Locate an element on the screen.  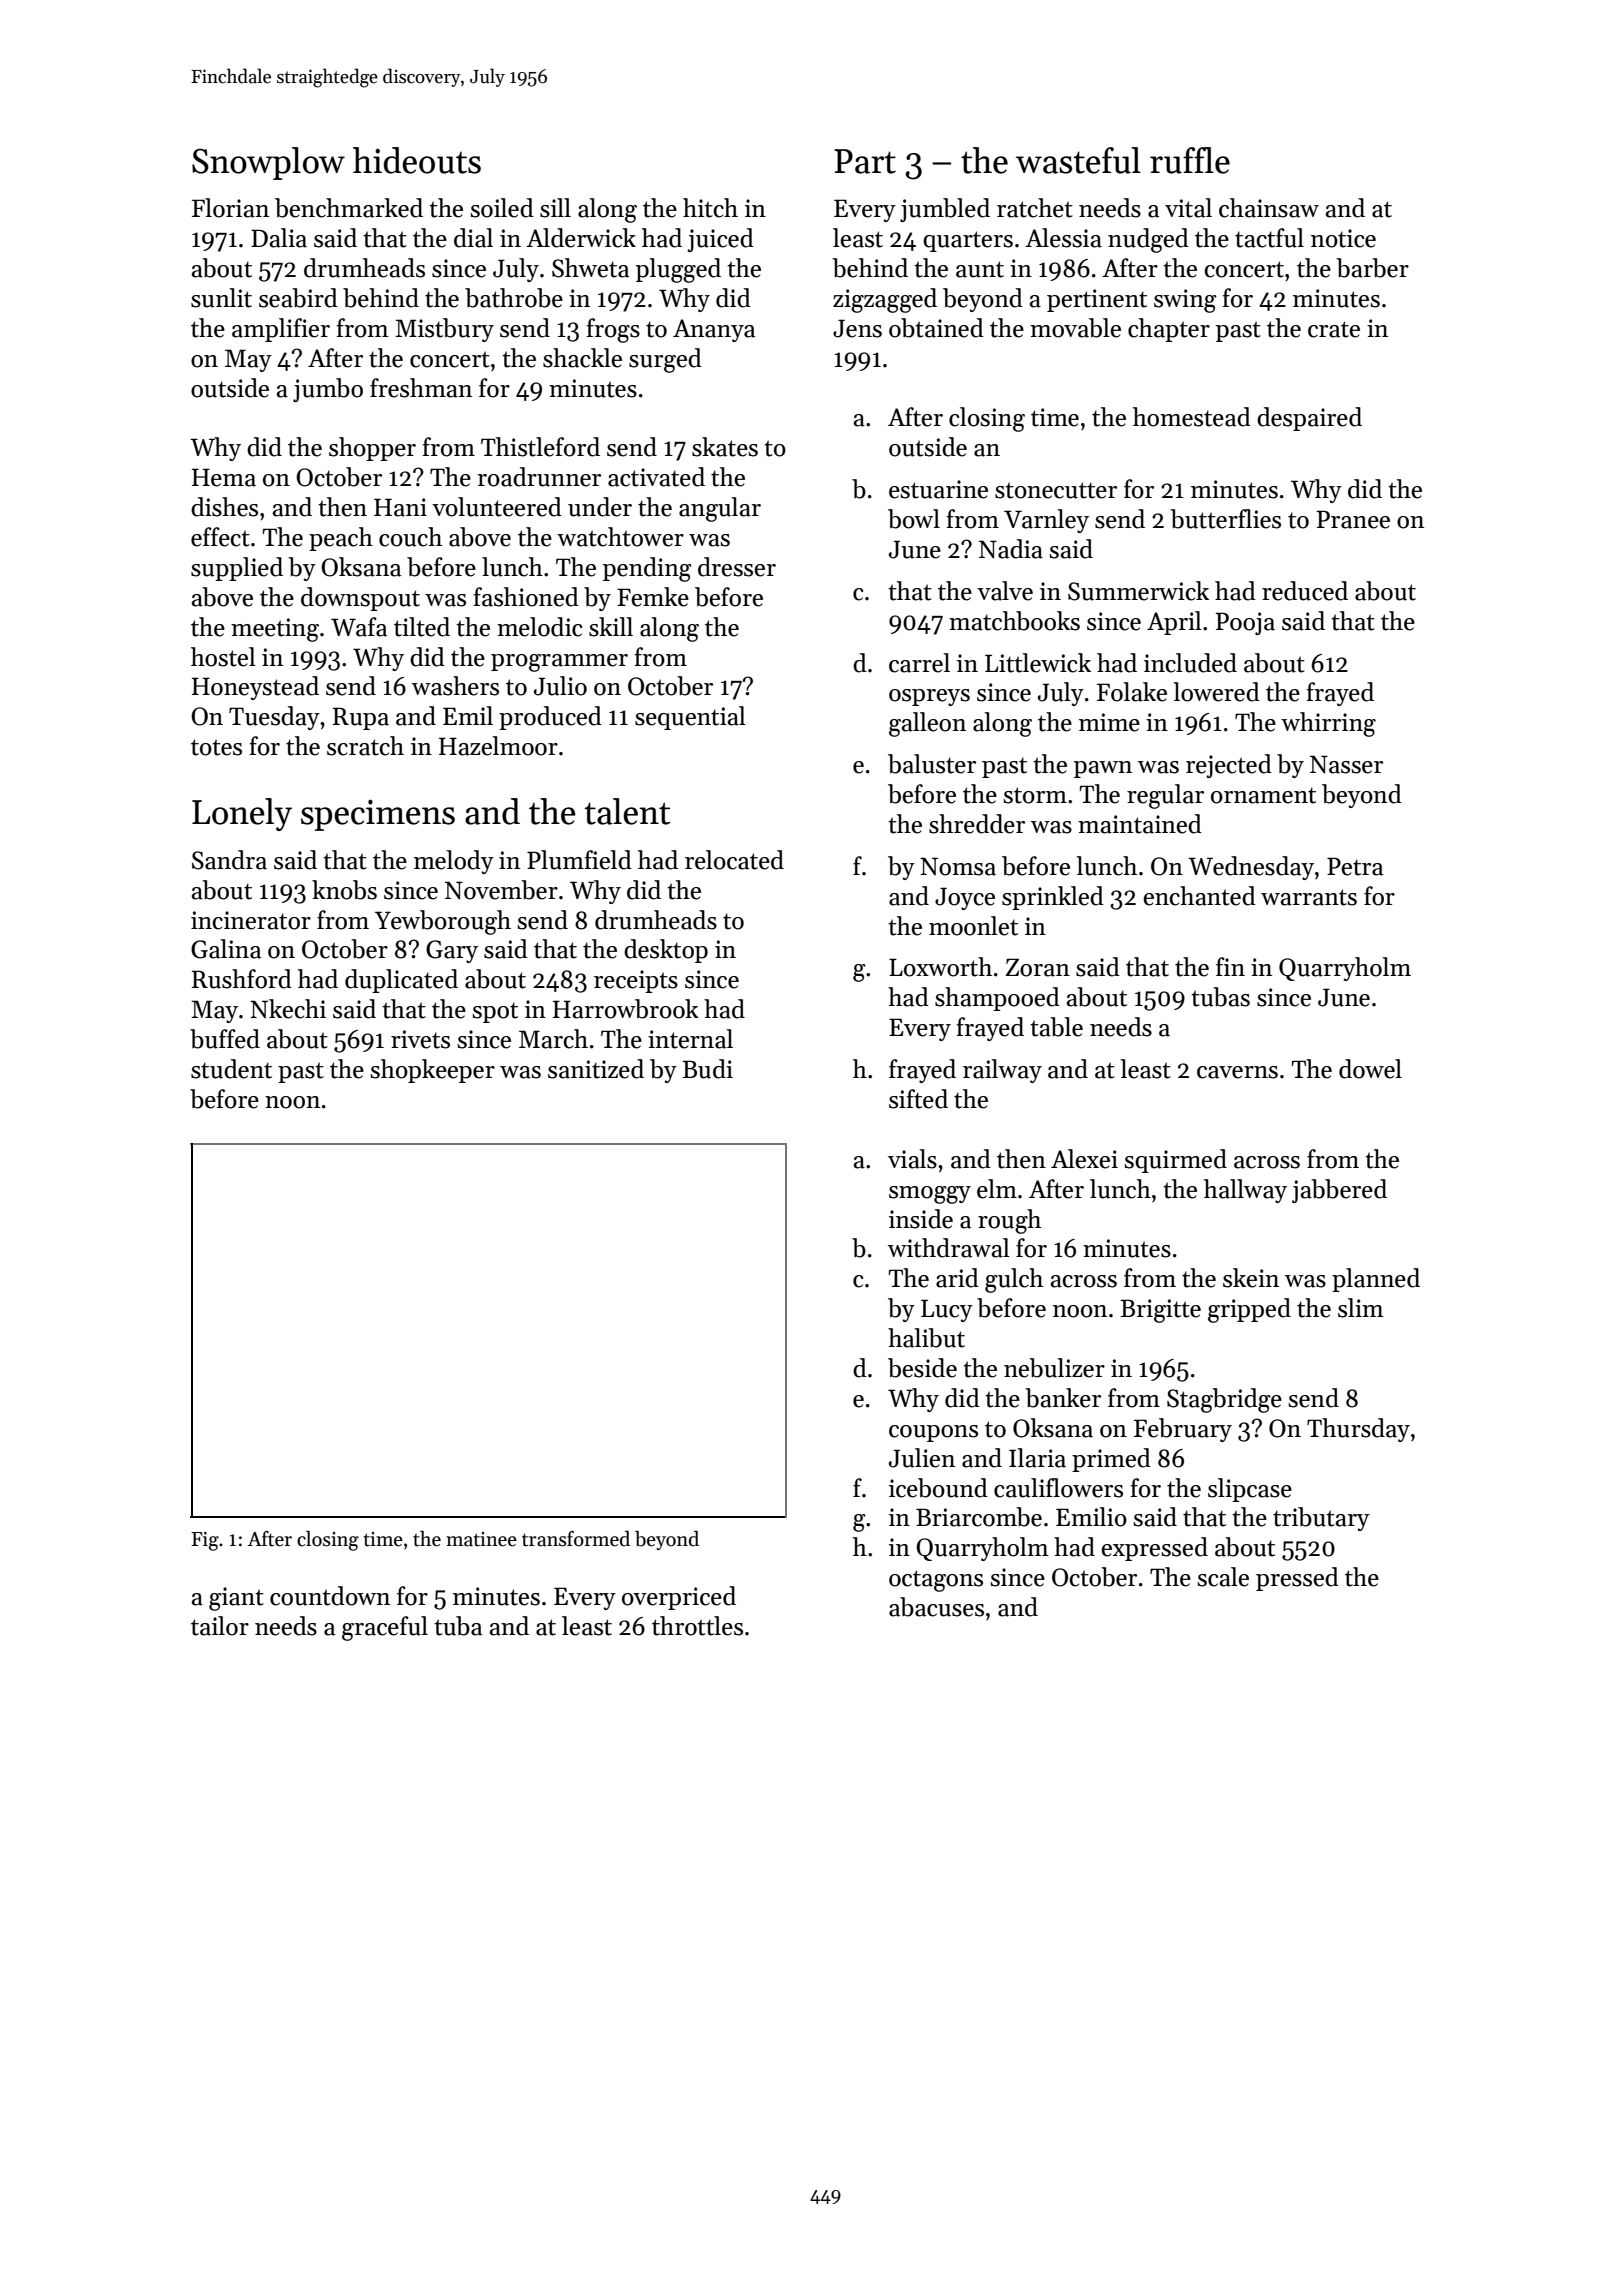
lowered is located at coordinates (1217, 692).
